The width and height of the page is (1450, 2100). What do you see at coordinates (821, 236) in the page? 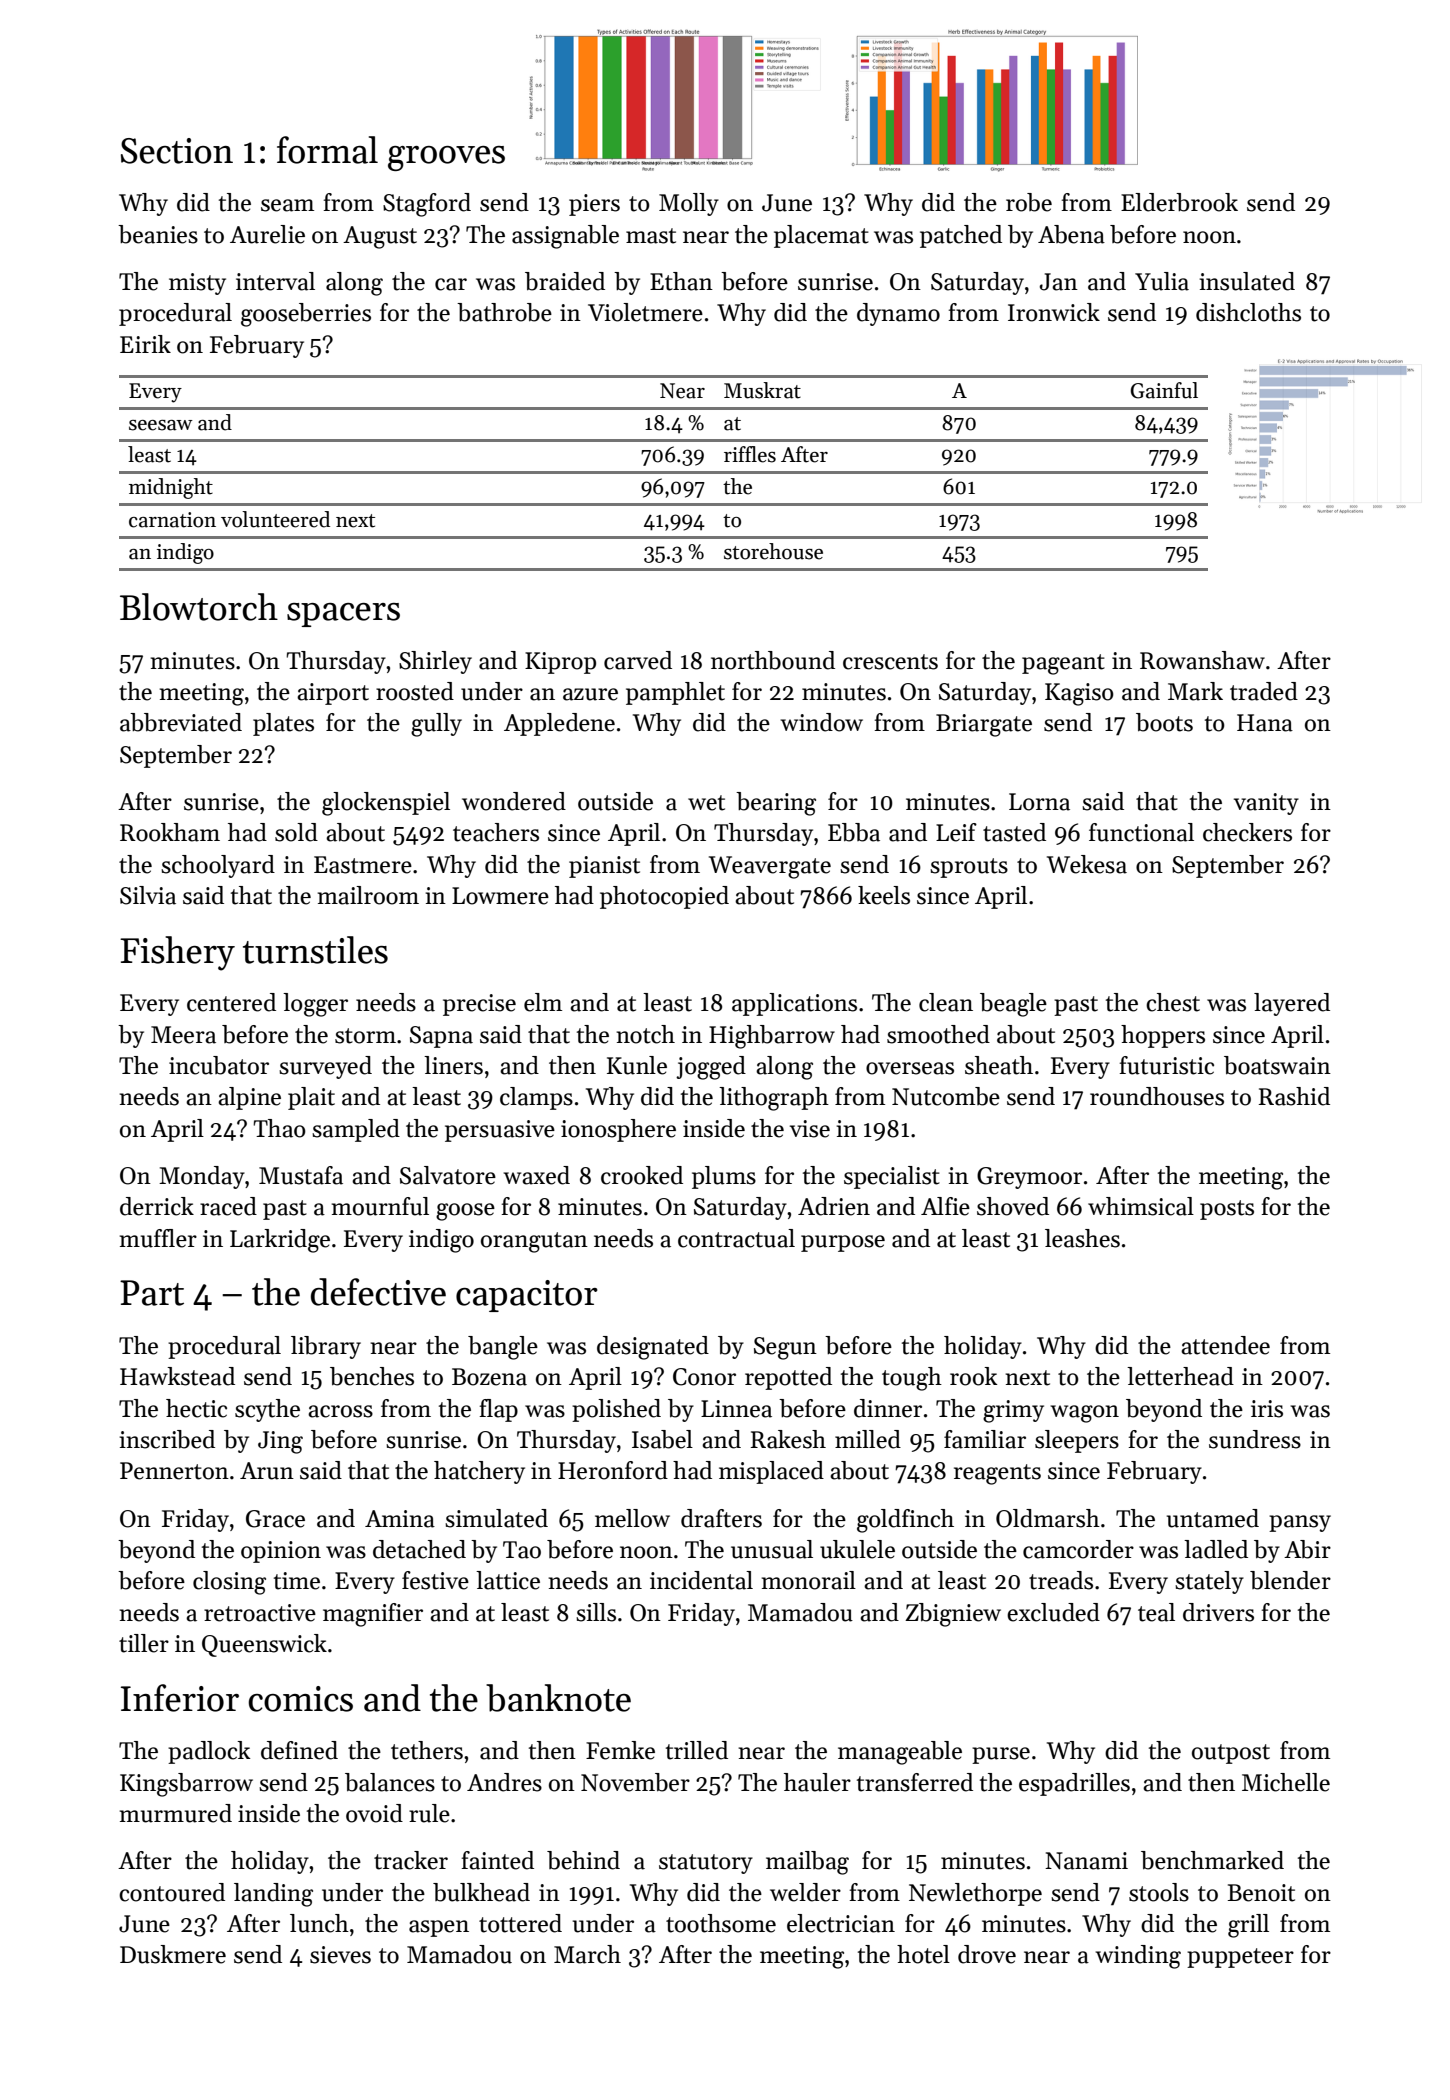
I see `placemat` at bounding box center [821, 236].
